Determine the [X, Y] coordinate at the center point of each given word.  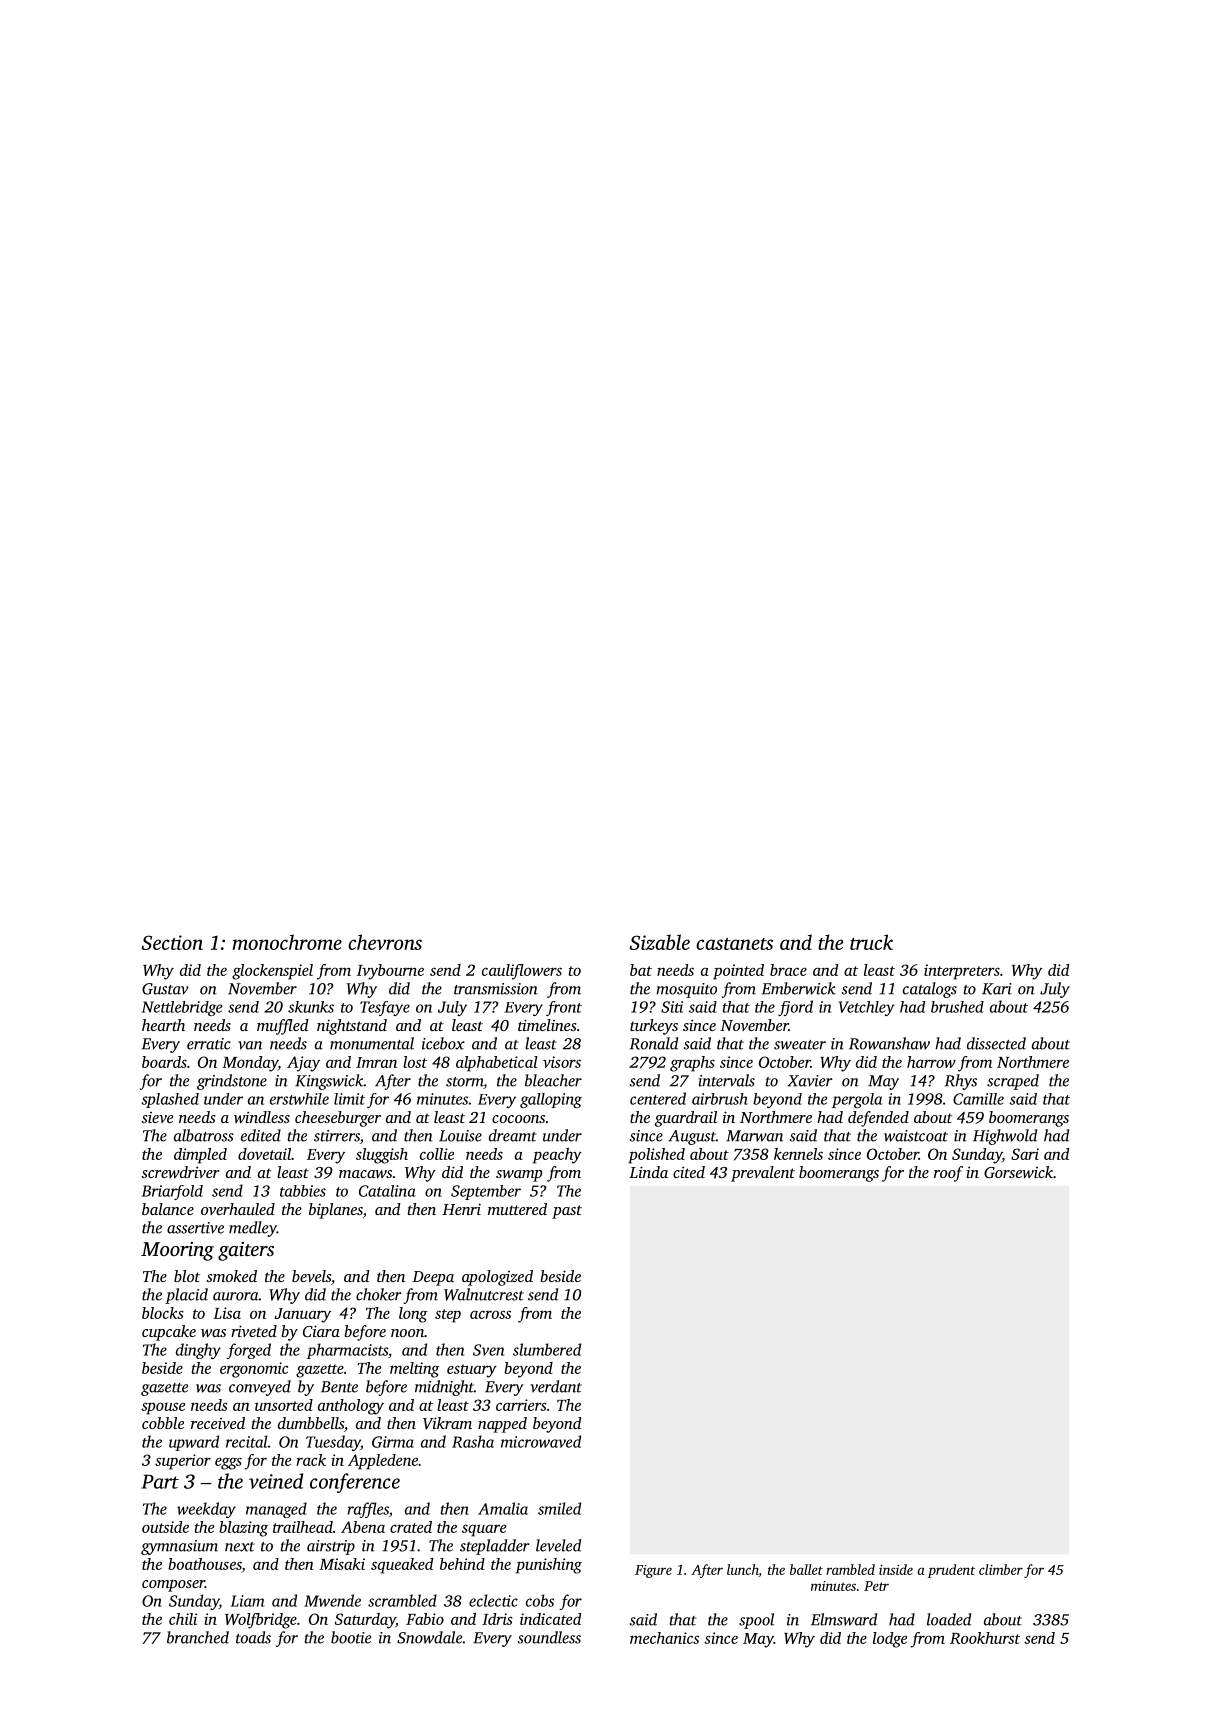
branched [198, 1637]
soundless [549, 1637]
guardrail [686, 1119]
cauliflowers [522, 972]
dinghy [198, 1351]
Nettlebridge [182, 1008]
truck [871, 942]
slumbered [547, 1349]
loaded [949, 1619]
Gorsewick [1018, 1172]
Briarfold [172, 1192]
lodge [890, 1640]
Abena [363, 1527]
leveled [558, 1545]
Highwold [1005, 1137]
